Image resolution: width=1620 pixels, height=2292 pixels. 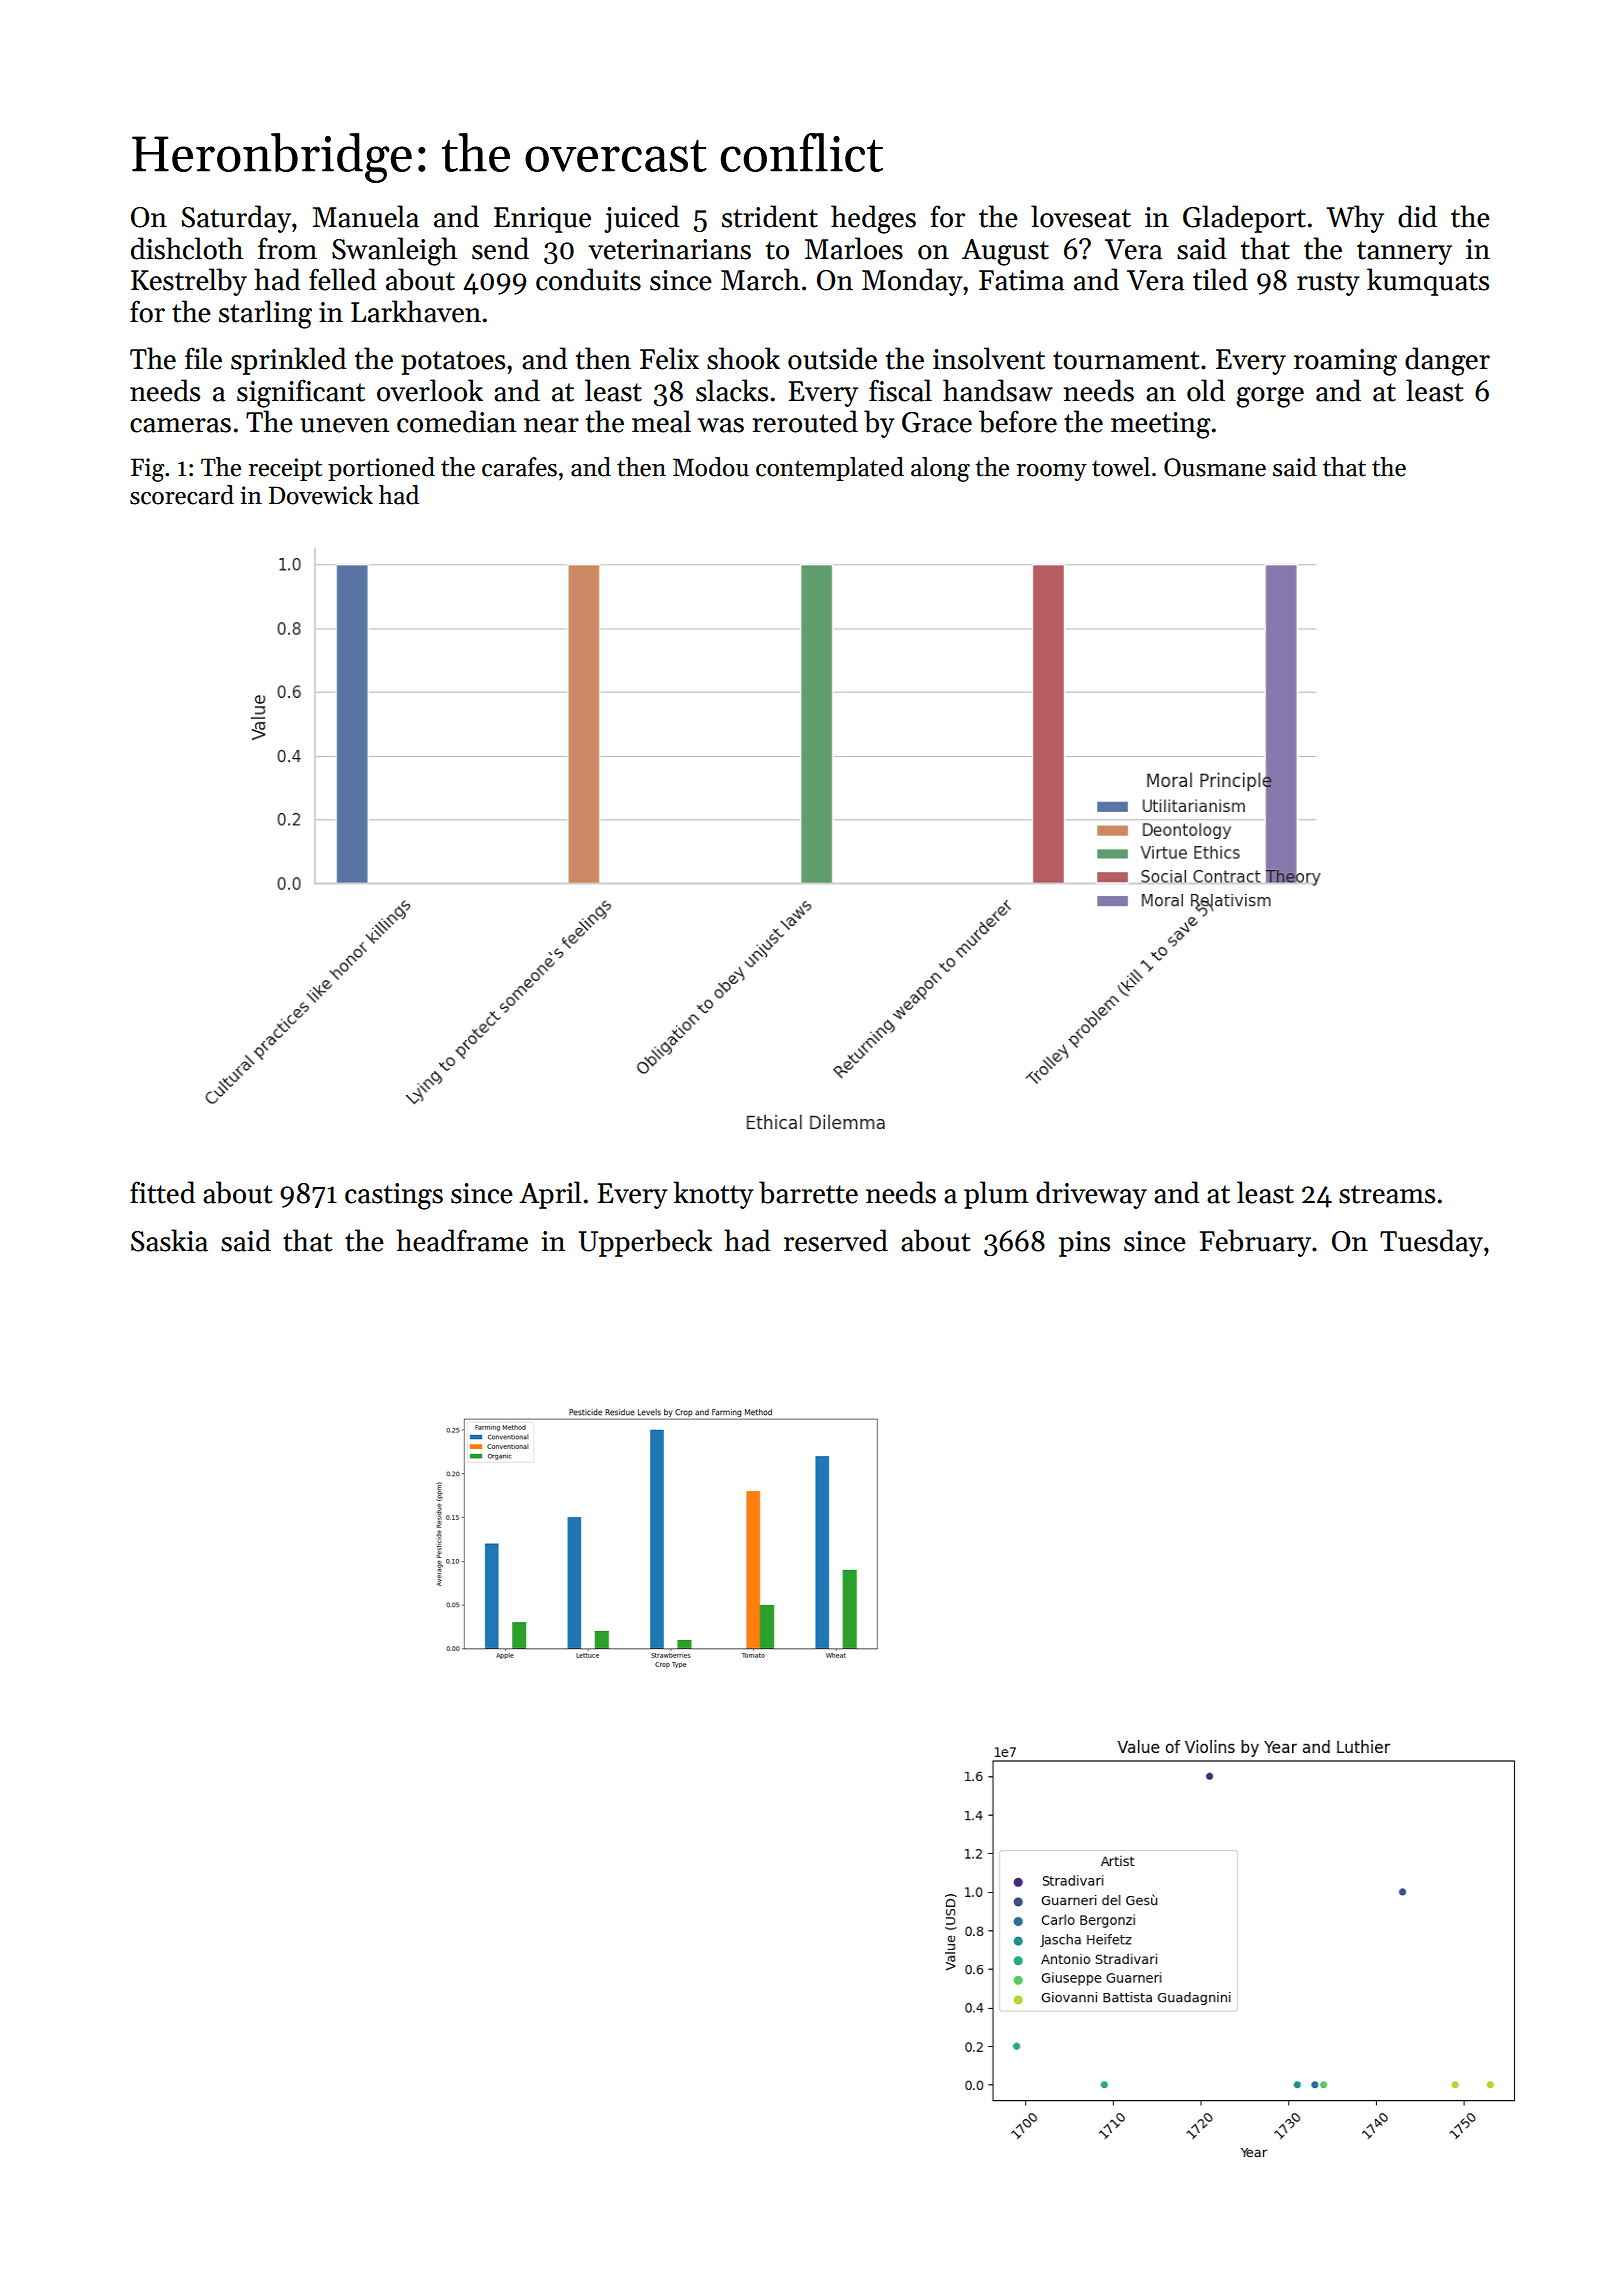 What do you see at coordinates (1126, 360) in the screenshot?
I see `tournament` at bounding box center [1126, 360].
